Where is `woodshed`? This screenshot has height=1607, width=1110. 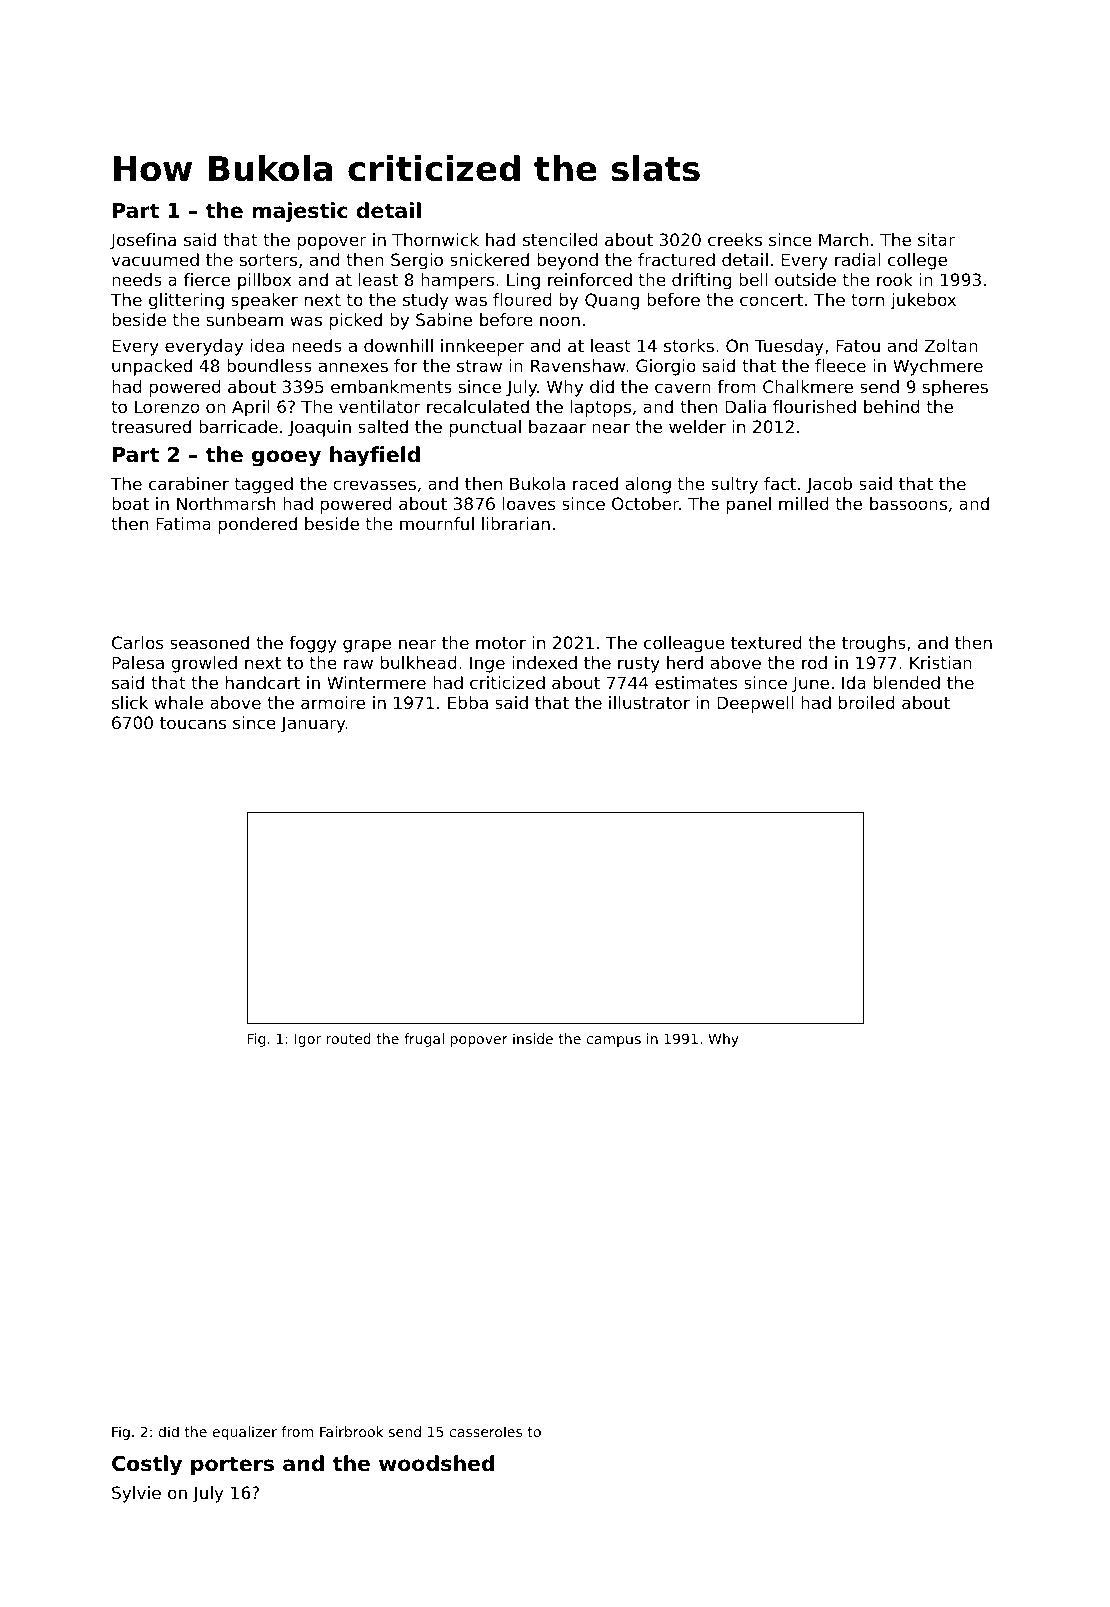
woodshed is located at coordinates (436, 1463).
